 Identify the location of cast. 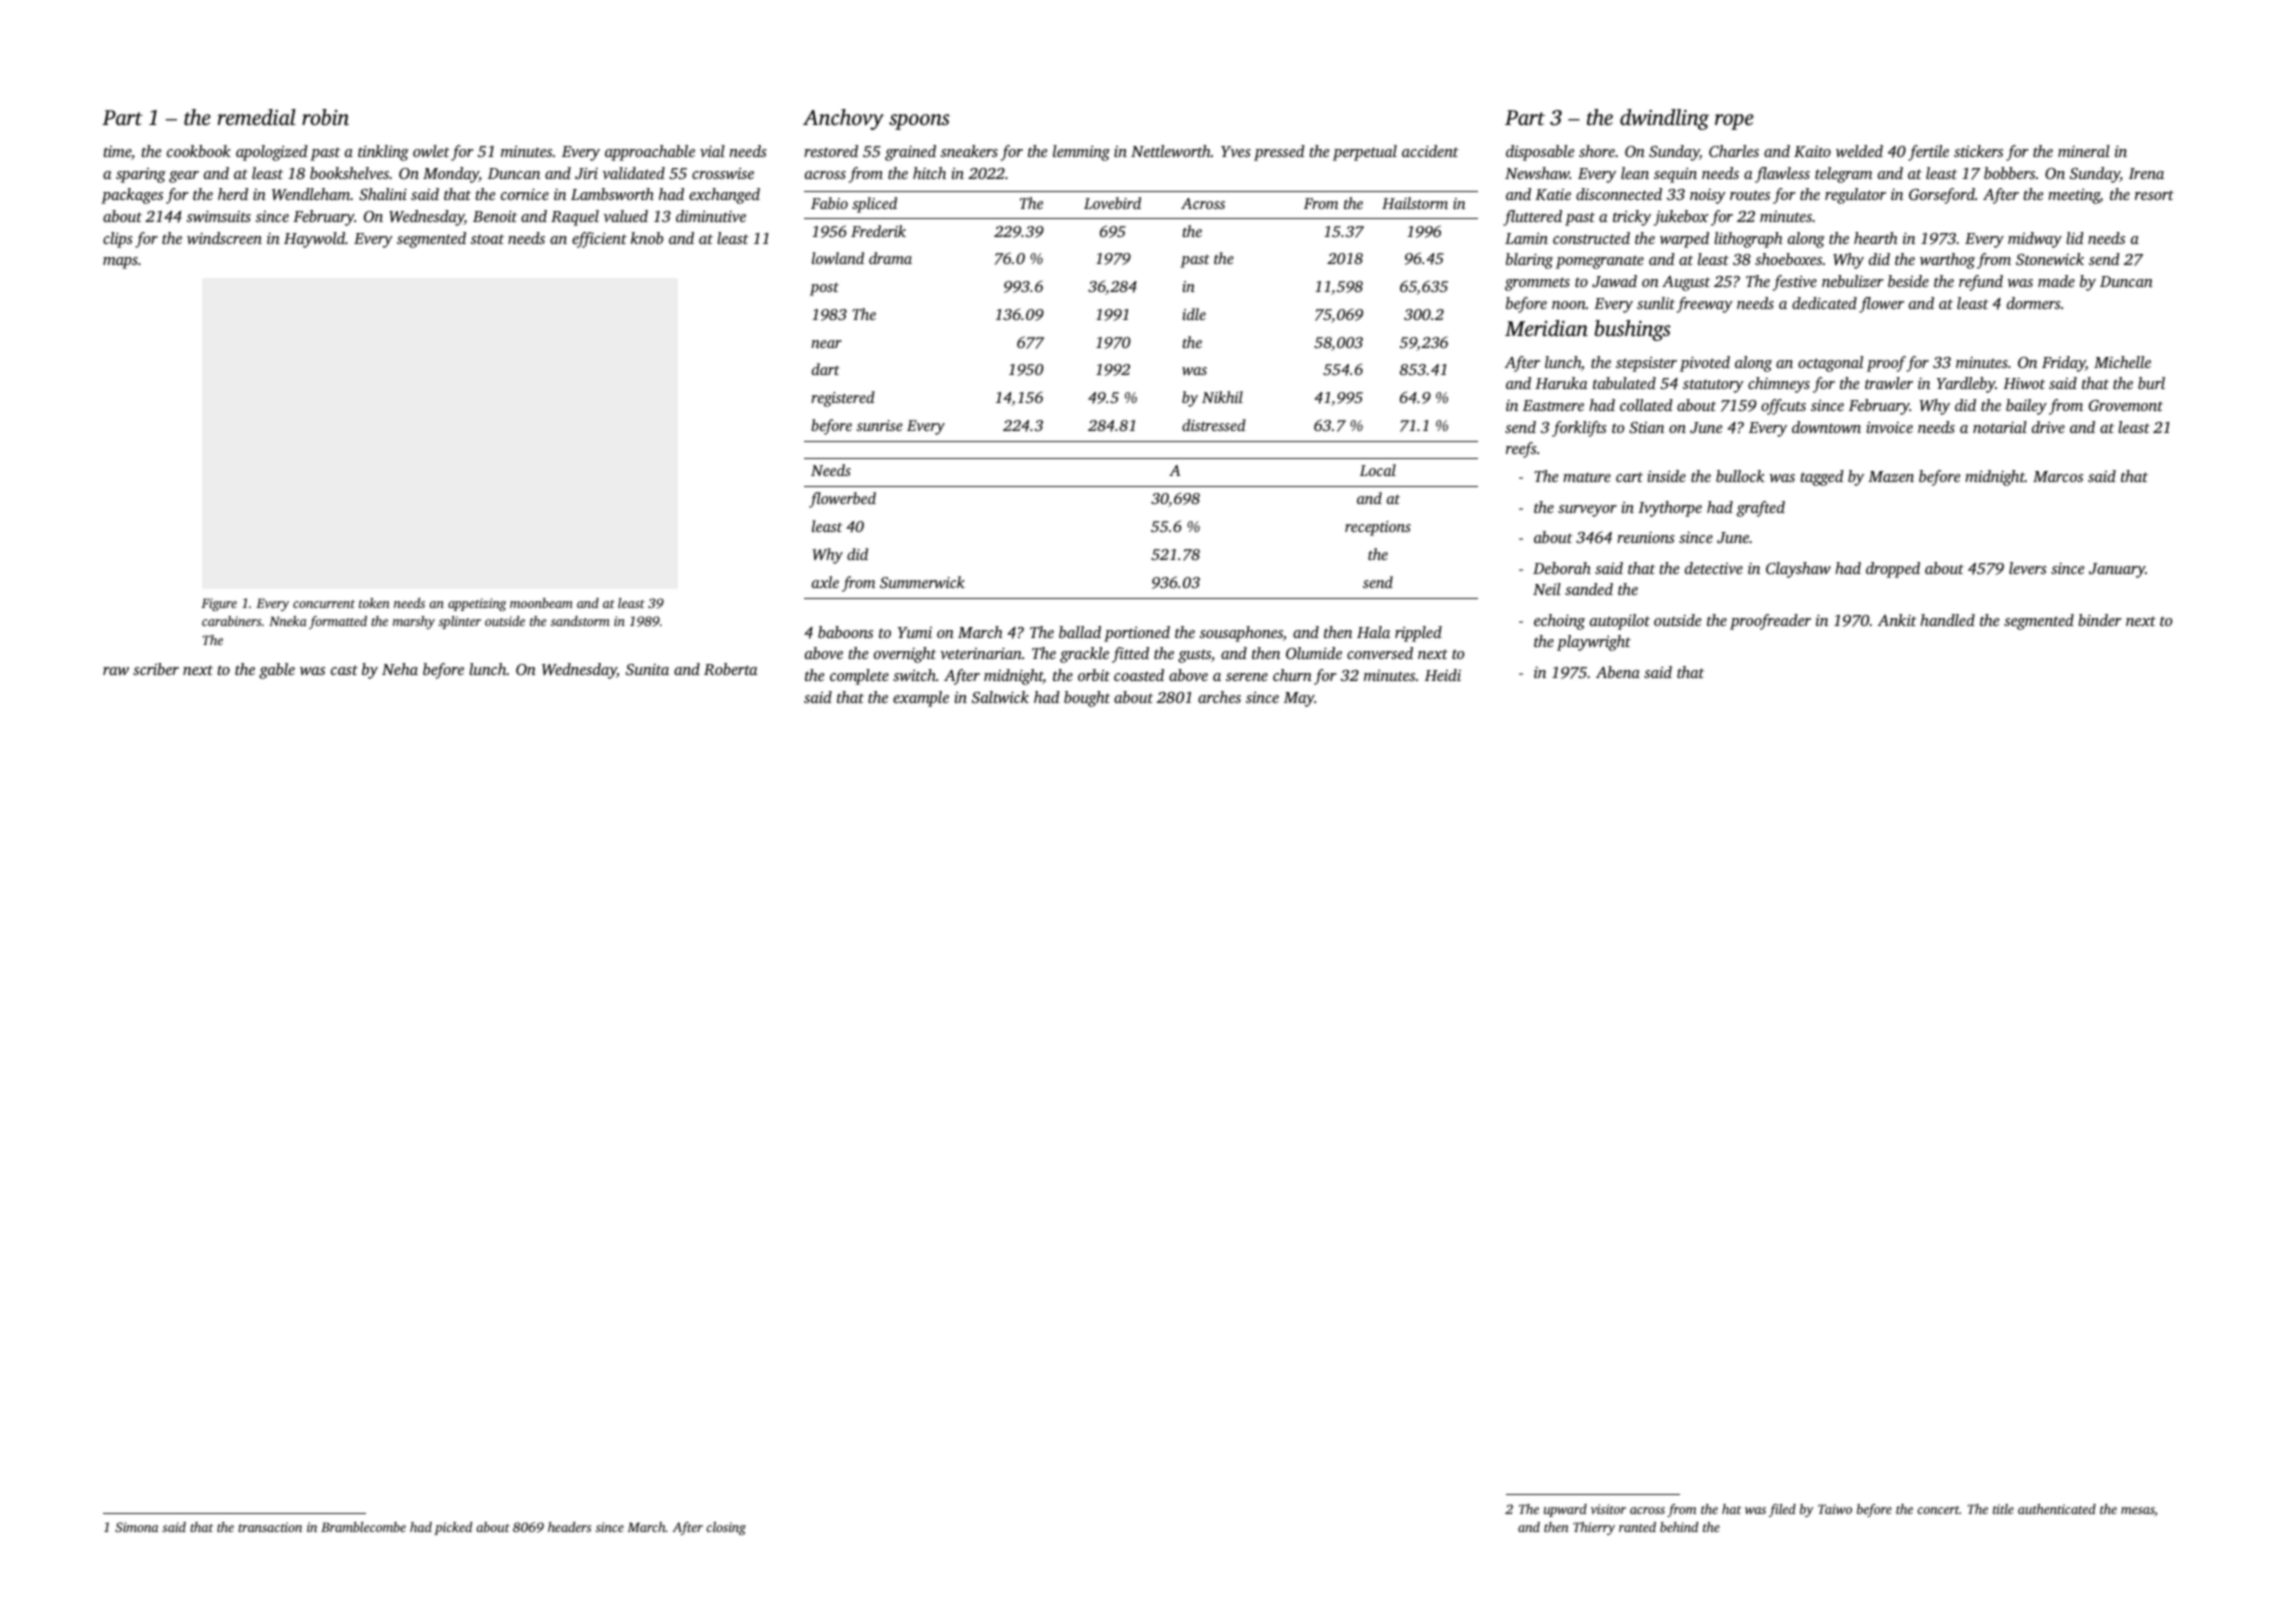
(344, 670).
